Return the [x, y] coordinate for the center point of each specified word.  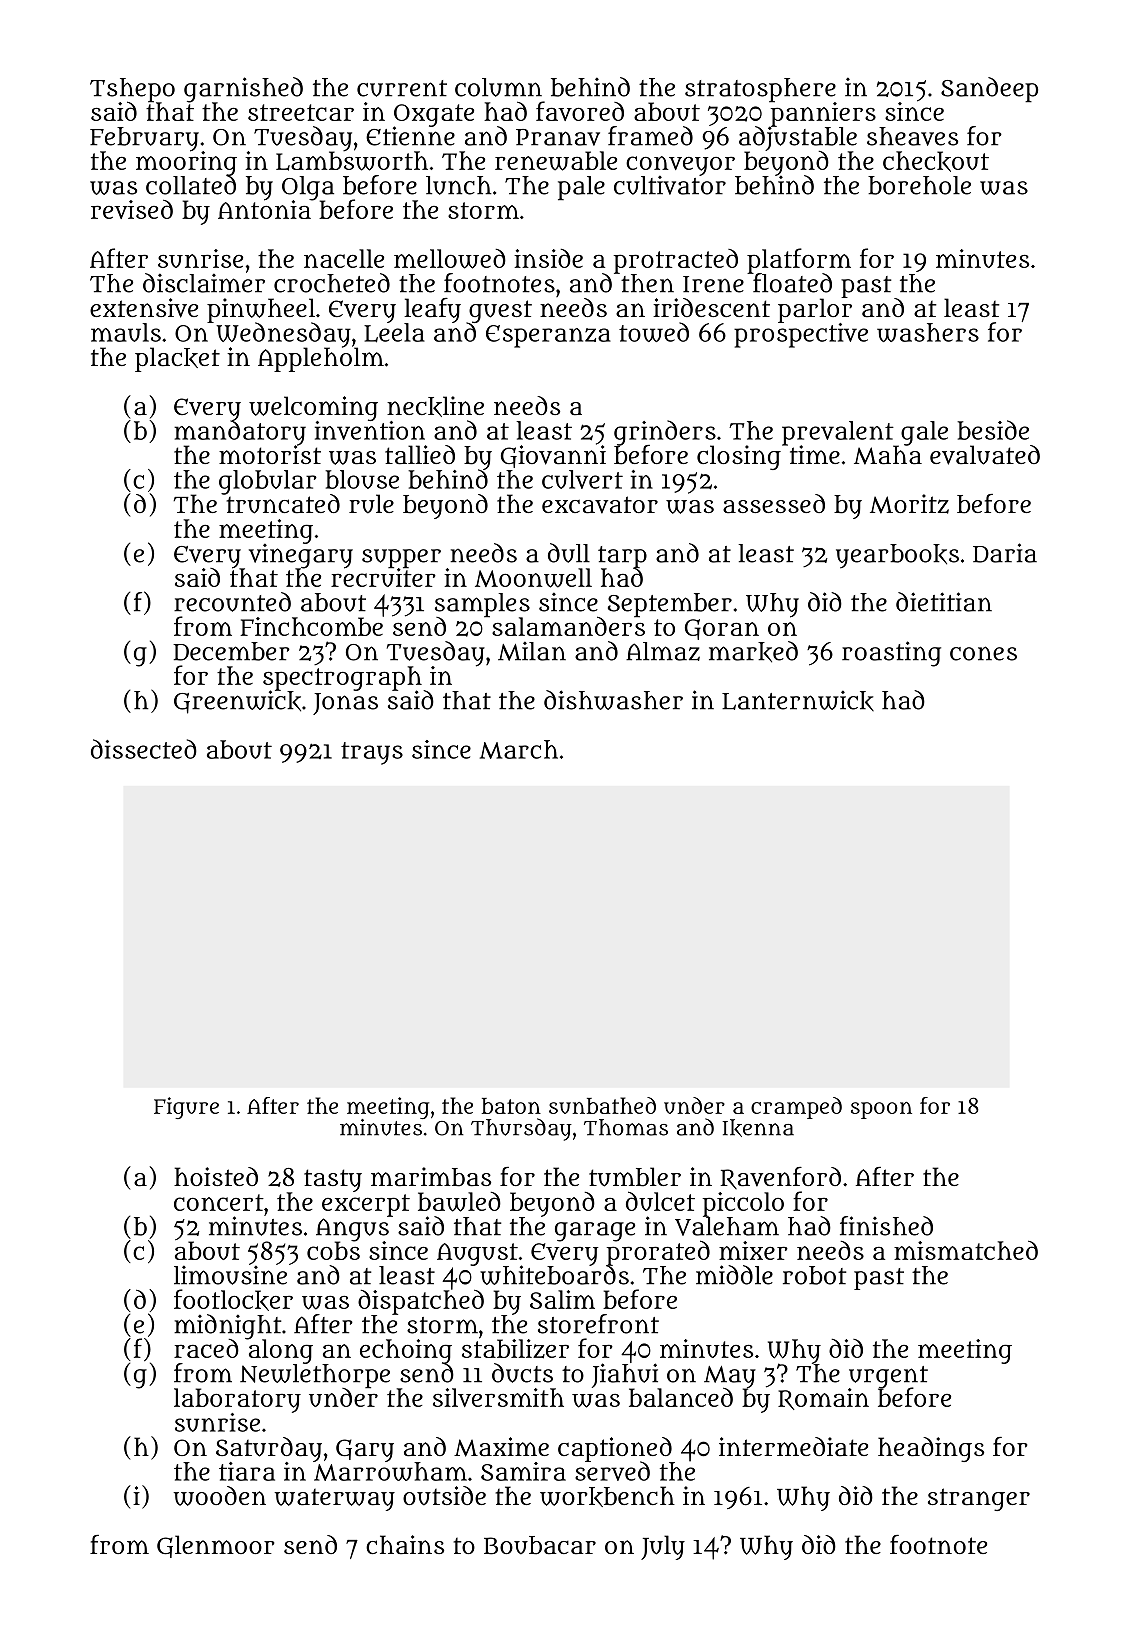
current [402, 88]
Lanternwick [798, 700]
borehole [919, 185]
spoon [881, 1110]
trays [372, 753]
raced [206, 1348]
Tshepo [132, 90]
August [477, 1254]
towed [654, 332]
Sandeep [989, 90]
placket [177, 359]
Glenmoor [216, 1546]
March [519, 749]
